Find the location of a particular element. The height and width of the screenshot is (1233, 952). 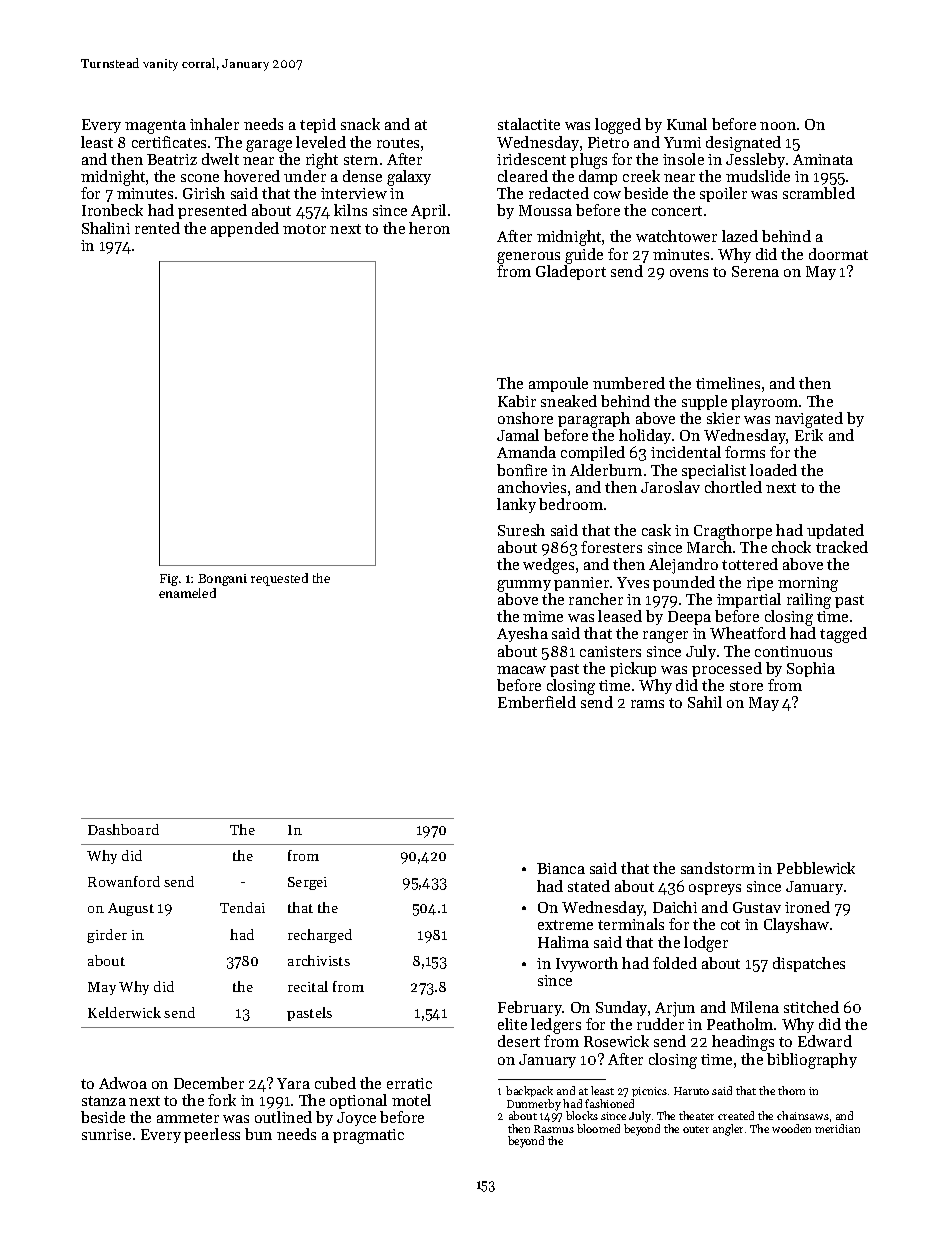

Cragthorpe is located at coordinates (733, 532).
